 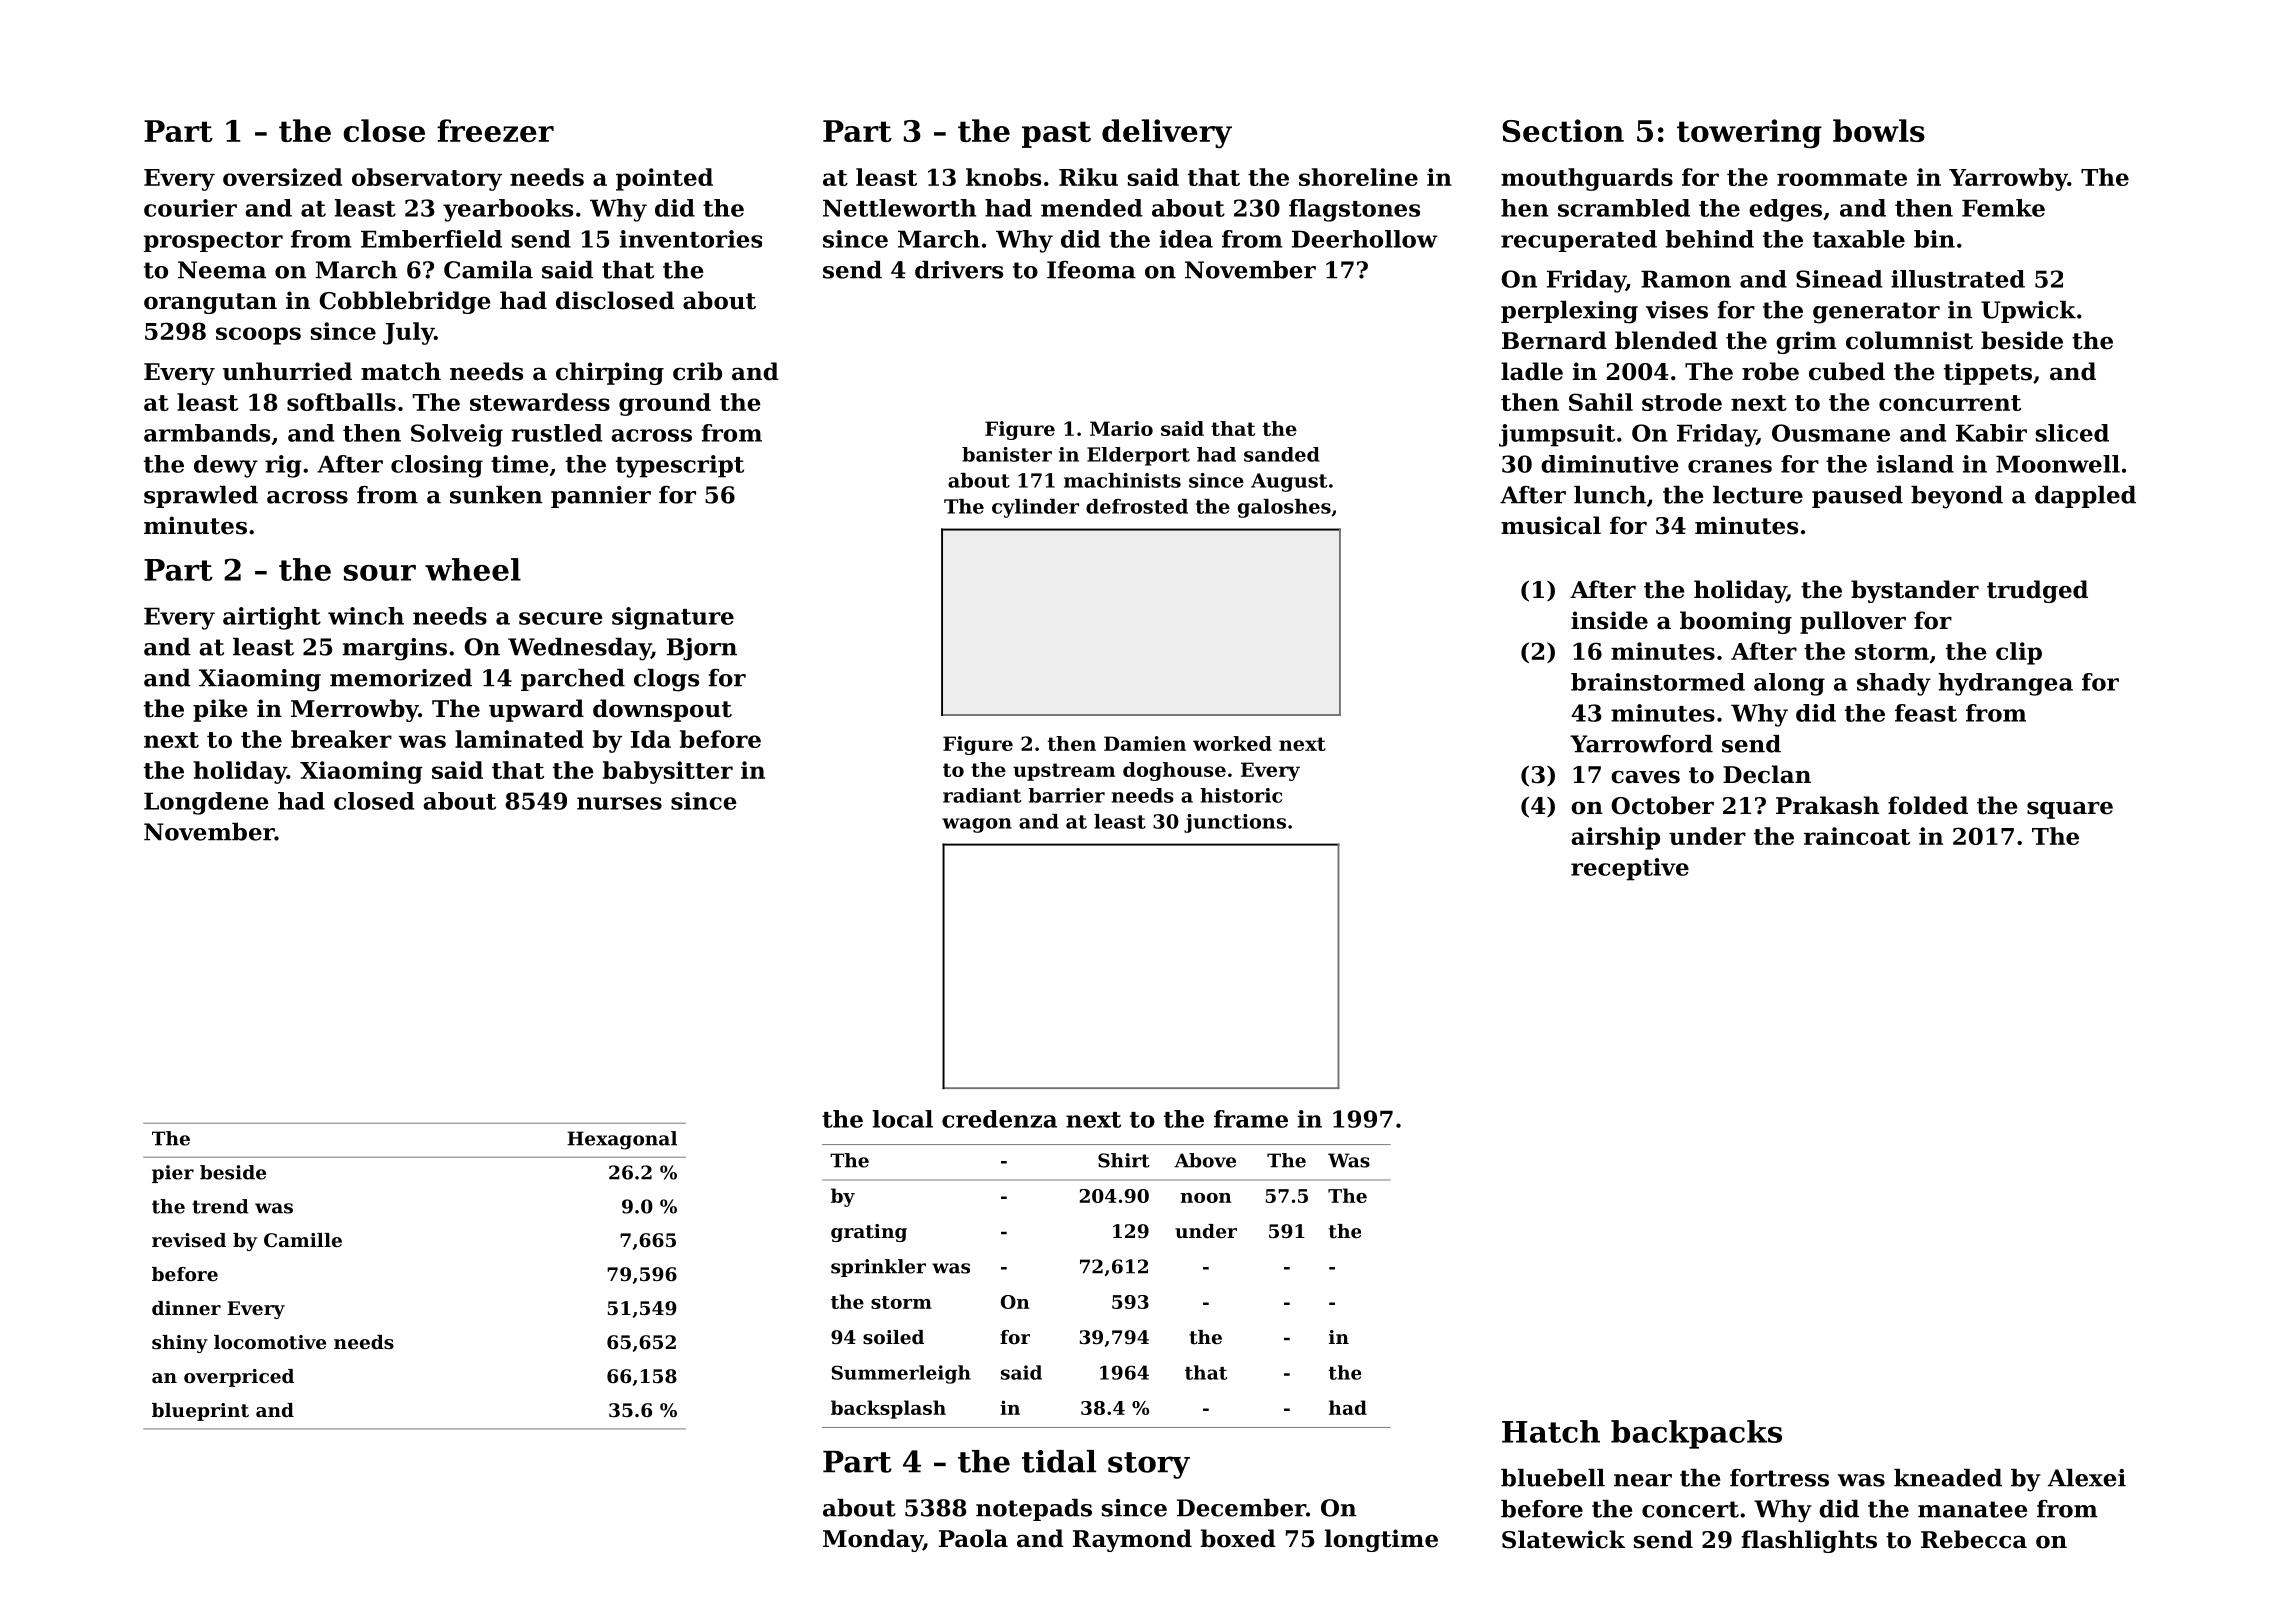 I want to click on Paola, so click(x=973, y=1538).
